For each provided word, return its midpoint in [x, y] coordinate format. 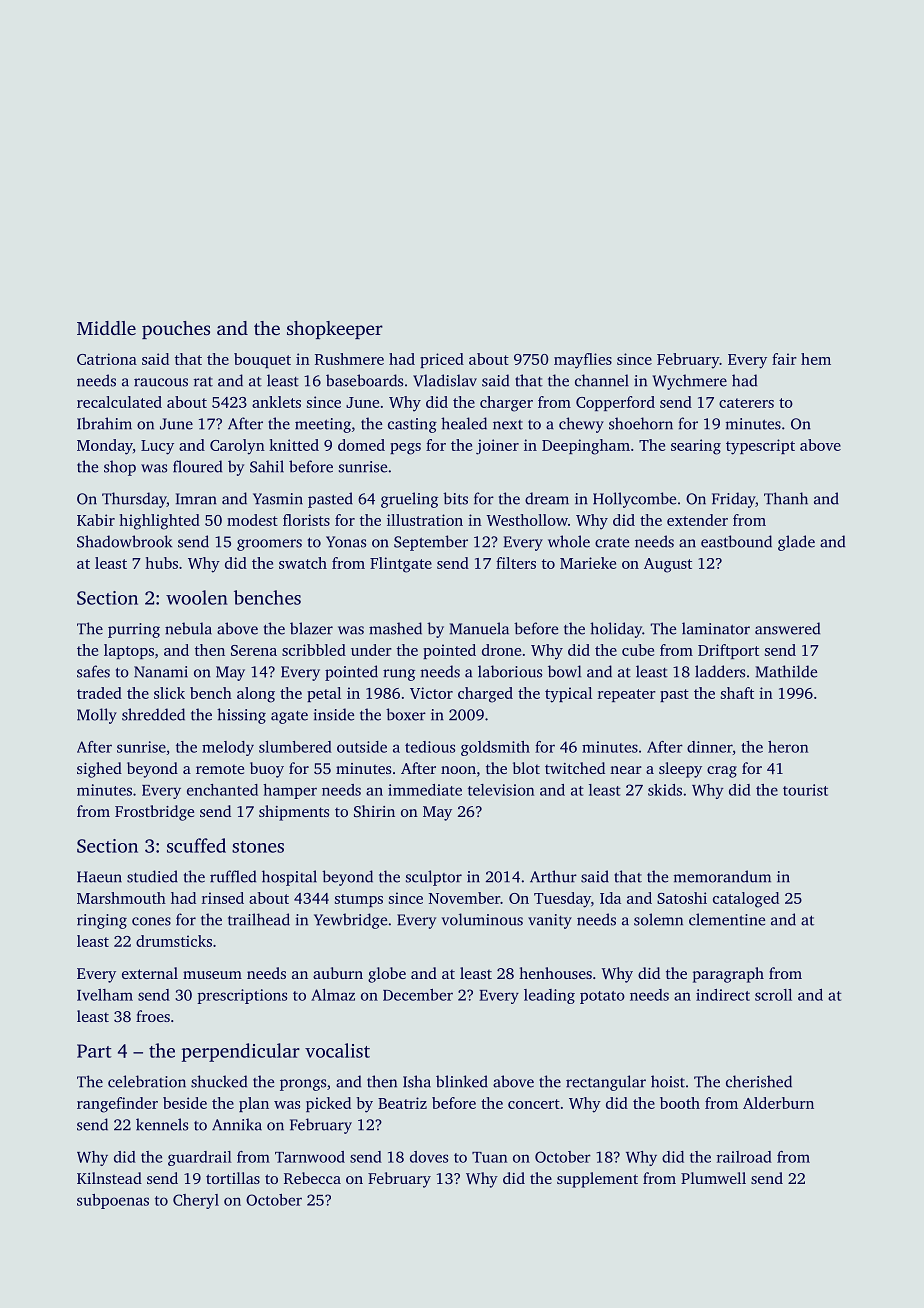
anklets [276, 402]
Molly [97, 716]
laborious [510, 671]
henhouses [555, 973]
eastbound [736, 541]
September [431, 543]
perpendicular [241, 1052]
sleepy [680, 770]
